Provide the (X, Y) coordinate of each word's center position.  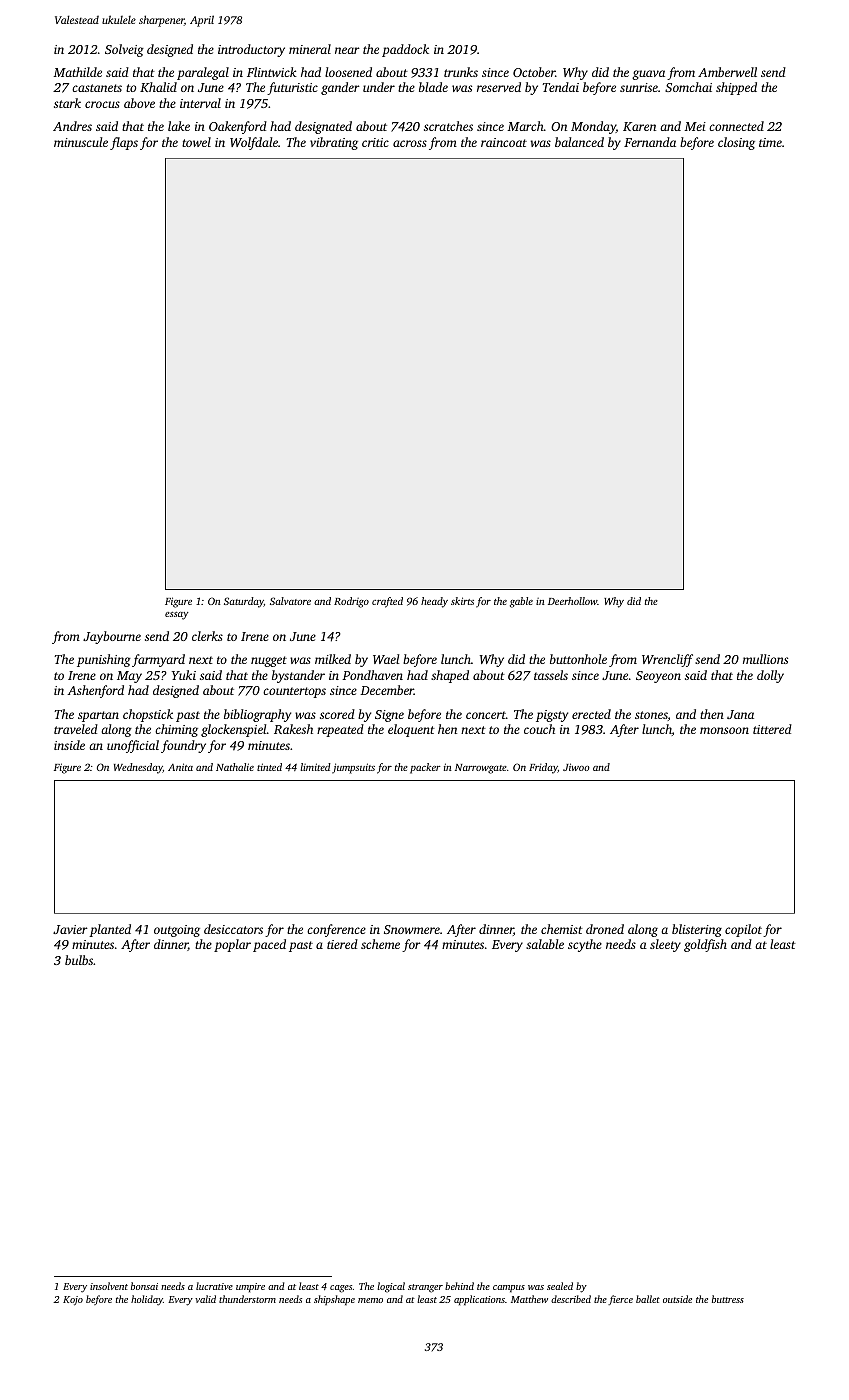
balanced (579, 142)
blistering (697, 930)
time (770, 142)
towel (196, 142)
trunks (461, 72)
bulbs (79, 960)
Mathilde (77, 72)
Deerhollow (573, 601)
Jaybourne (112, 637)
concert (486, 715)
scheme (380, 944)
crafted (387, 602)
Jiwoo (576, 767)
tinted (269, 767)
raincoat (504, 142)
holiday (147, 1300)
